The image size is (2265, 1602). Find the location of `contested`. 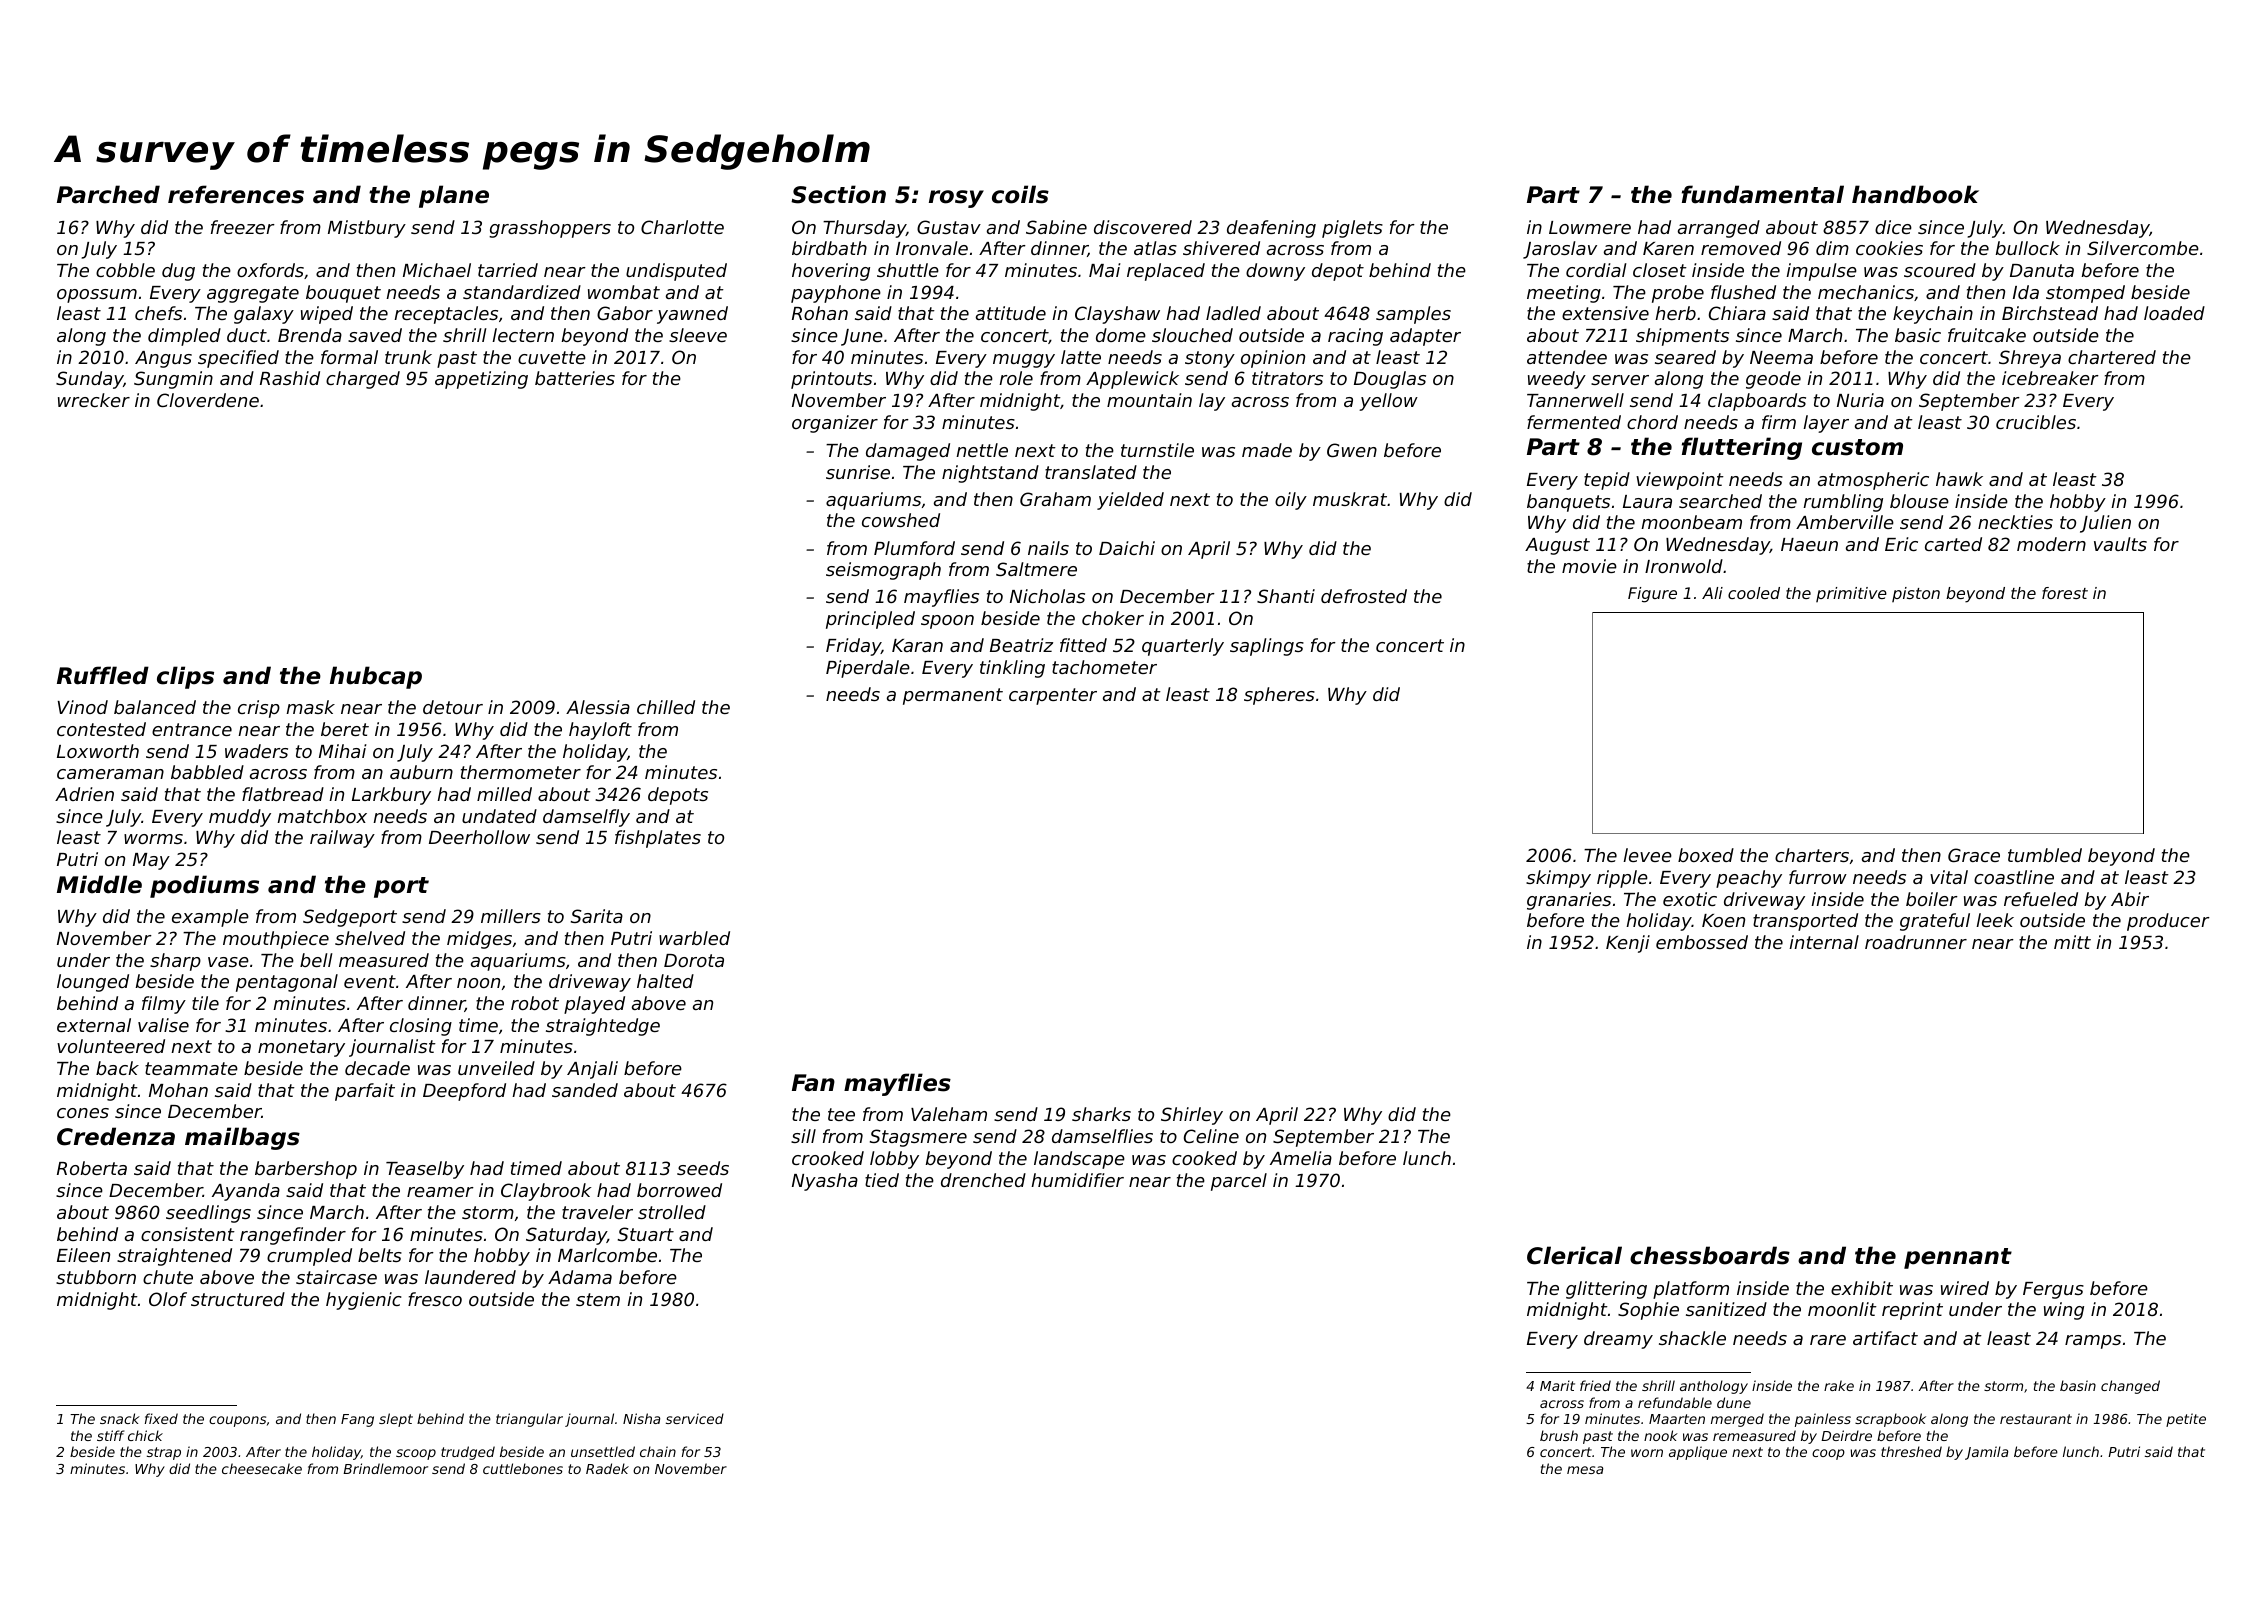

contested is located at coordinates (101, 729).
